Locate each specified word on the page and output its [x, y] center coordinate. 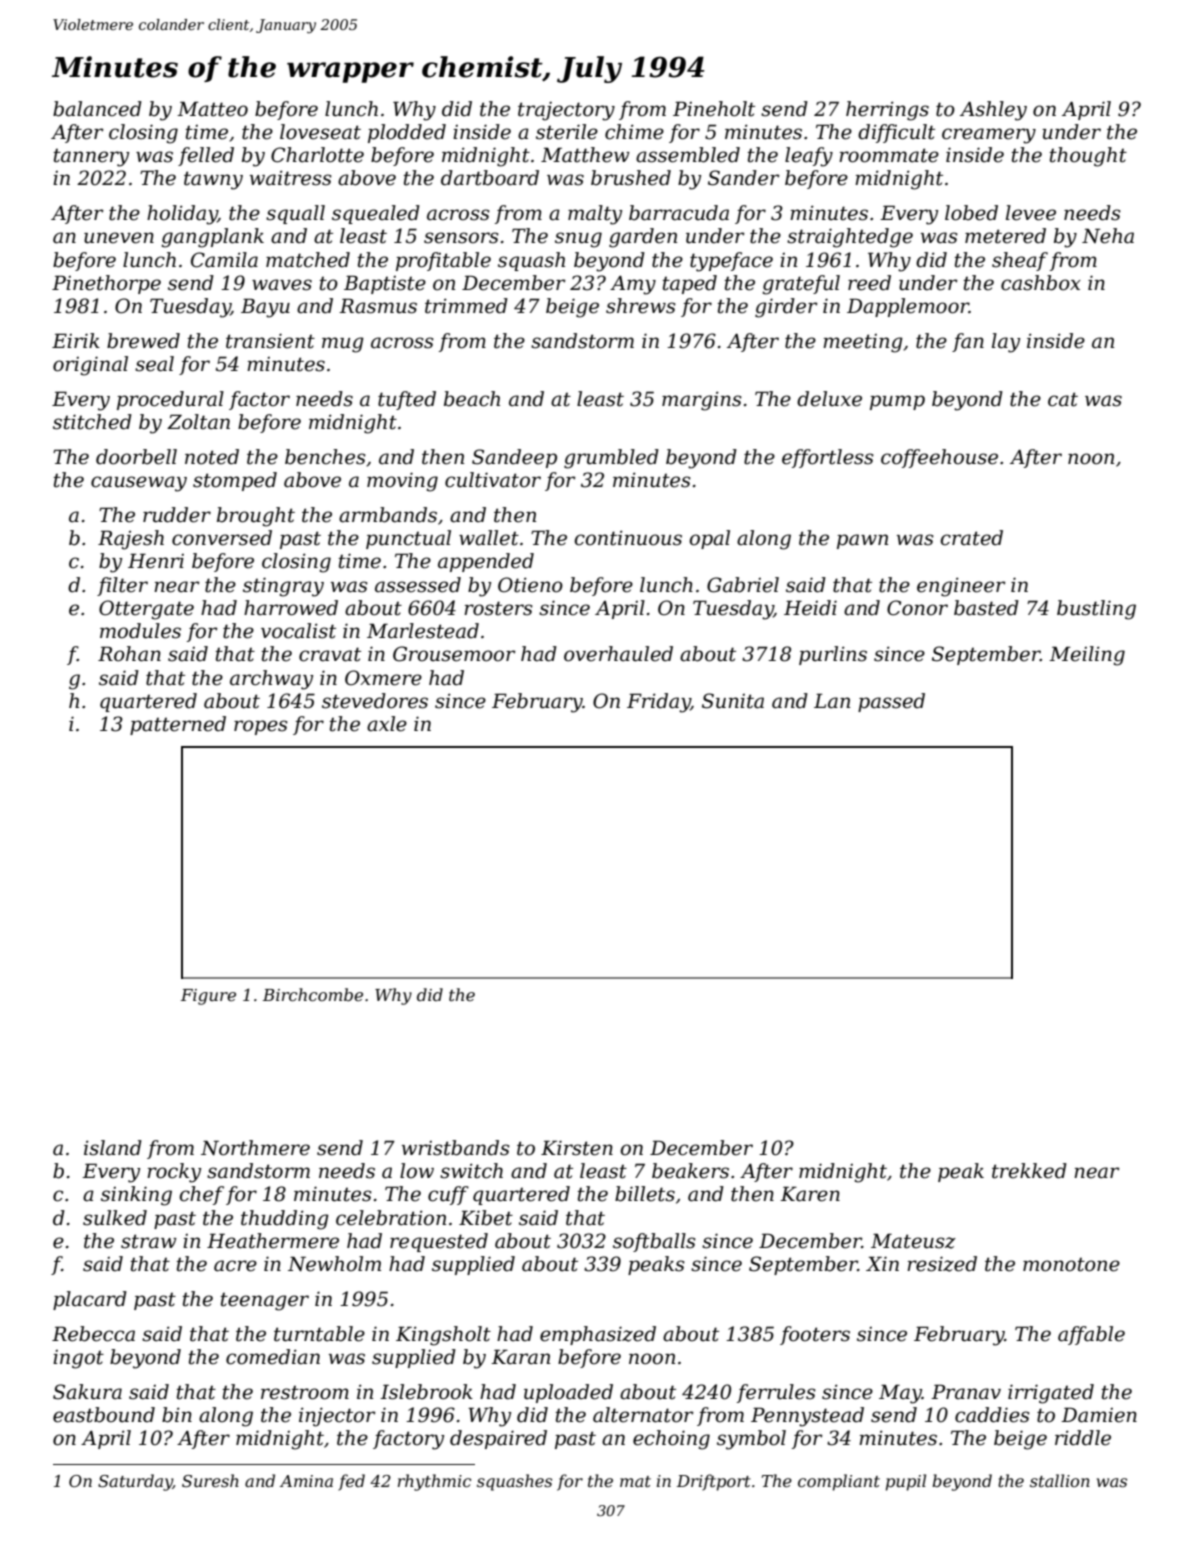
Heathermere [273, 1241]
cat [1063, 399]
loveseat [320, 132]
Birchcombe [313, 994]
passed [891, 702]
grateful [801, 285]
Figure [208, 997]
